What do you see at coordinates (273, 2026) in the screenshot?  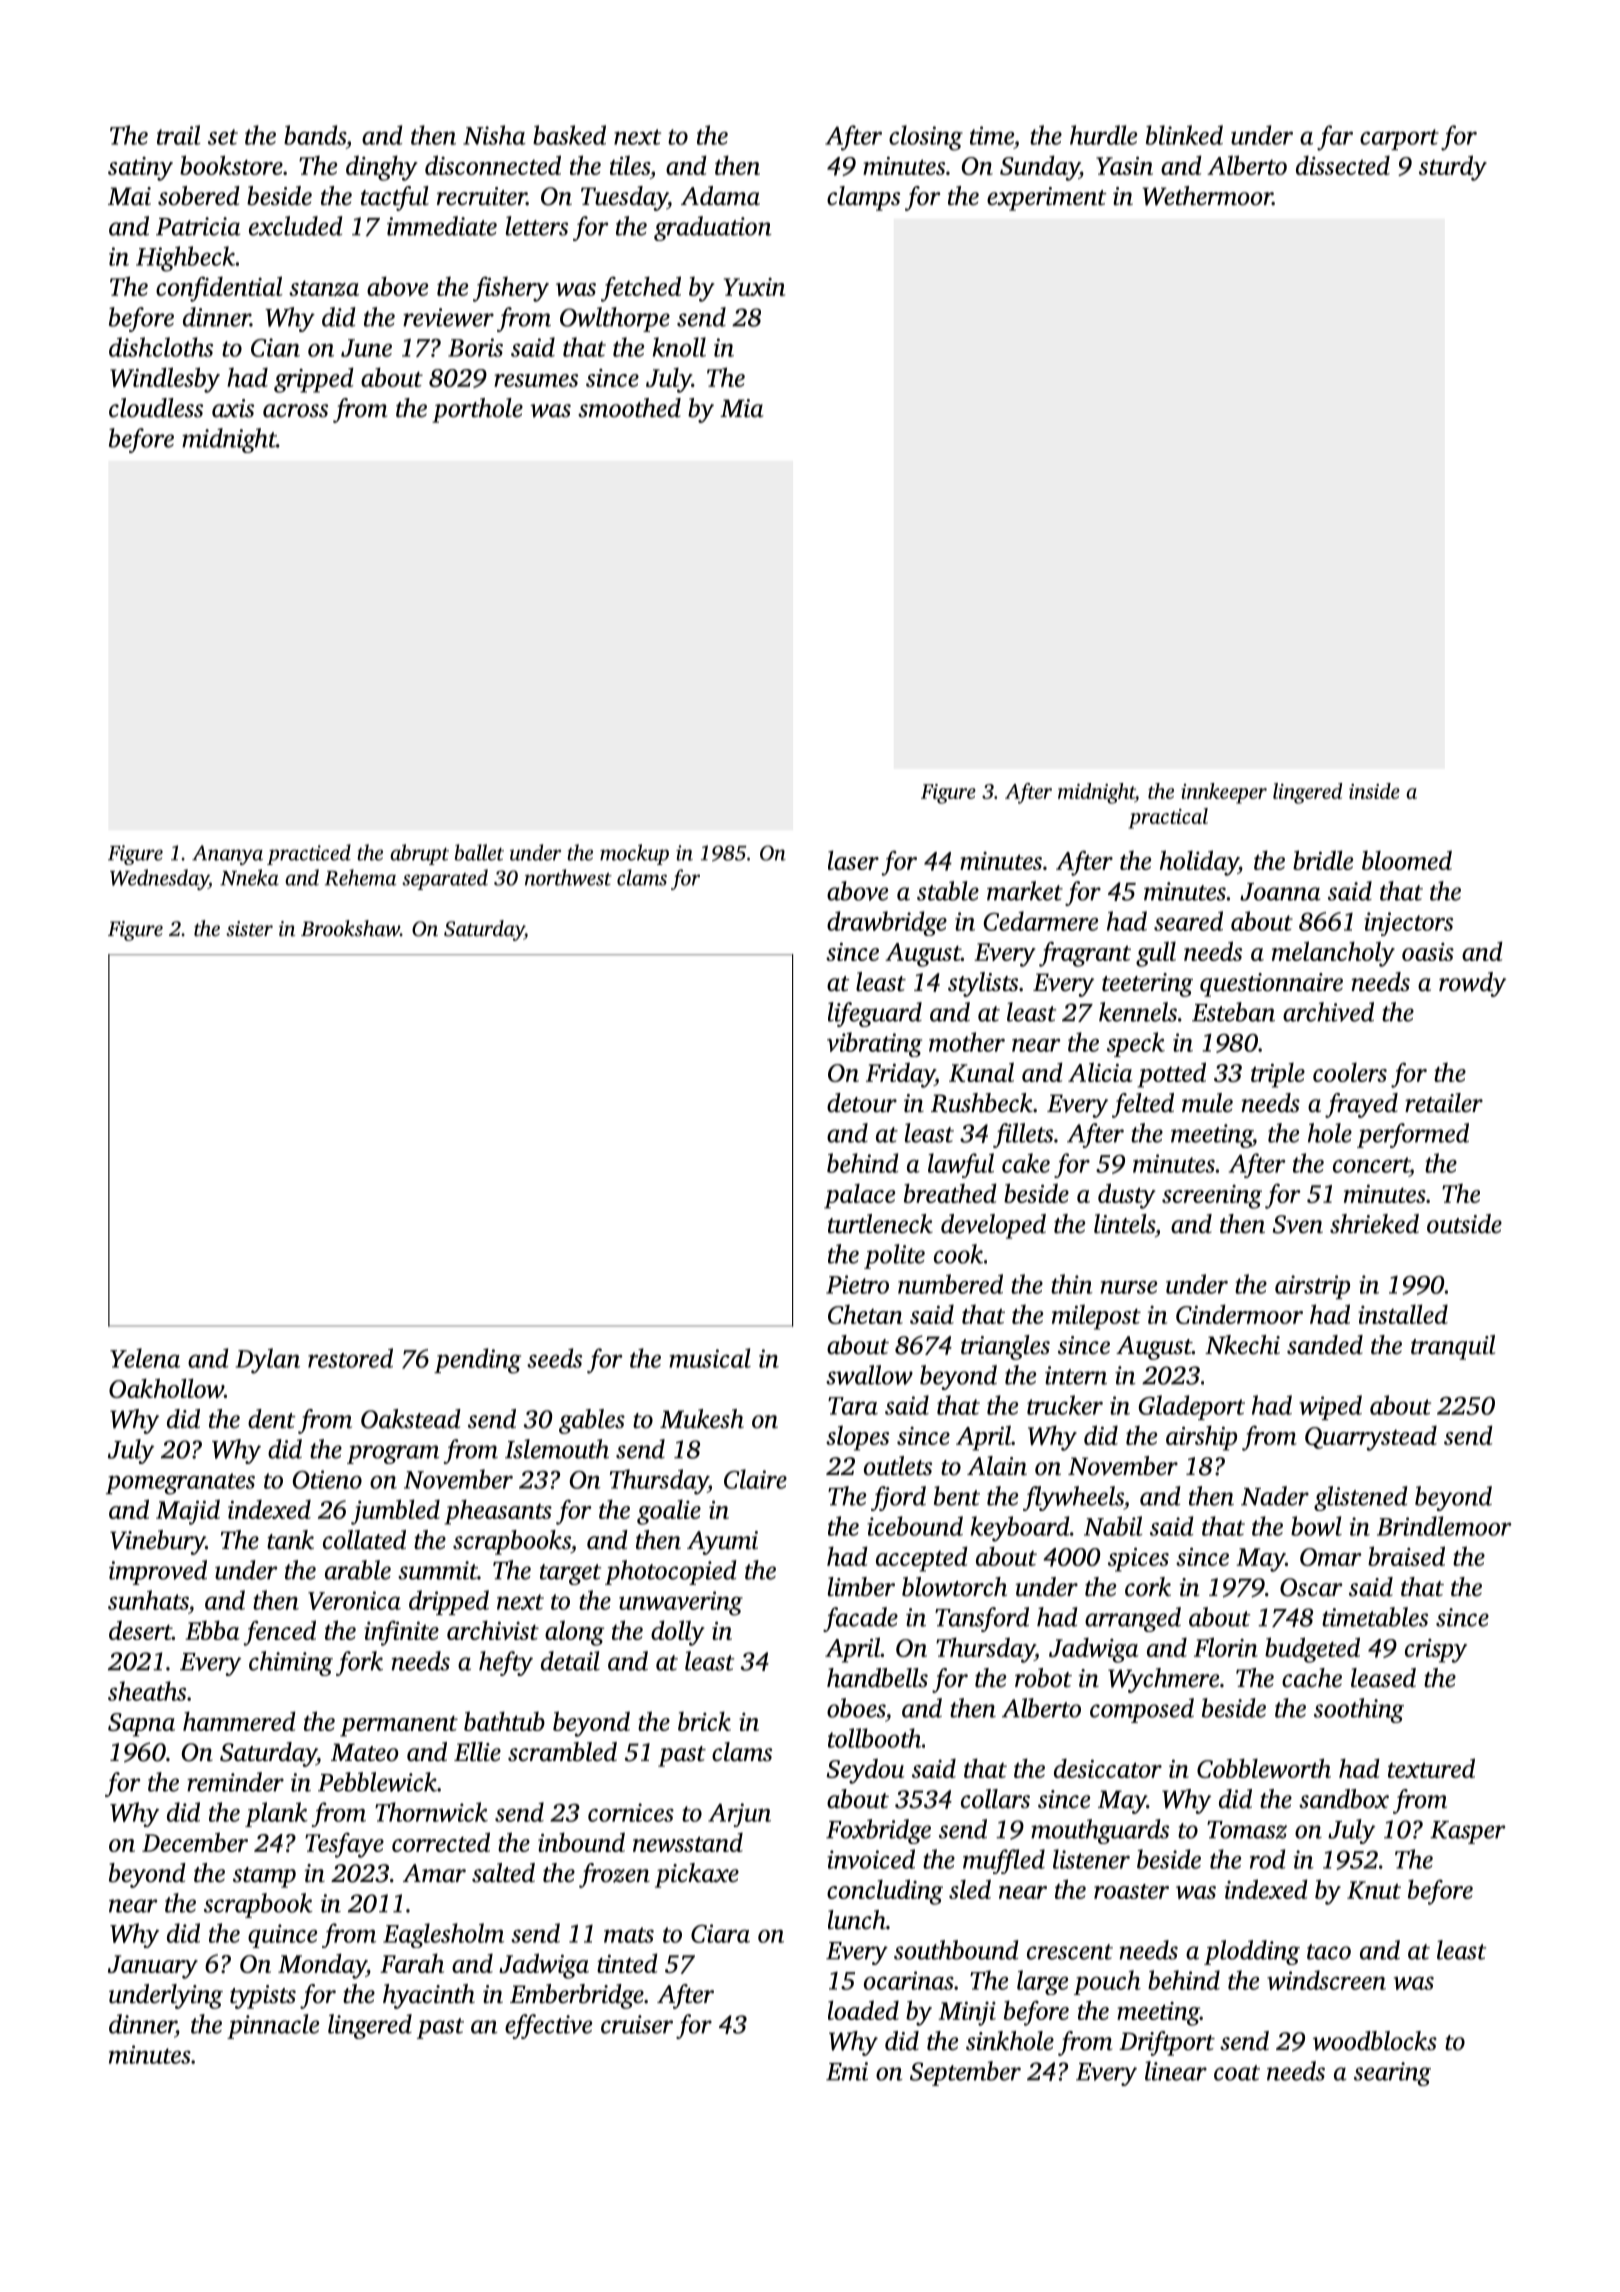 I see `pinnacle` at bounding box center [273, 2026].
